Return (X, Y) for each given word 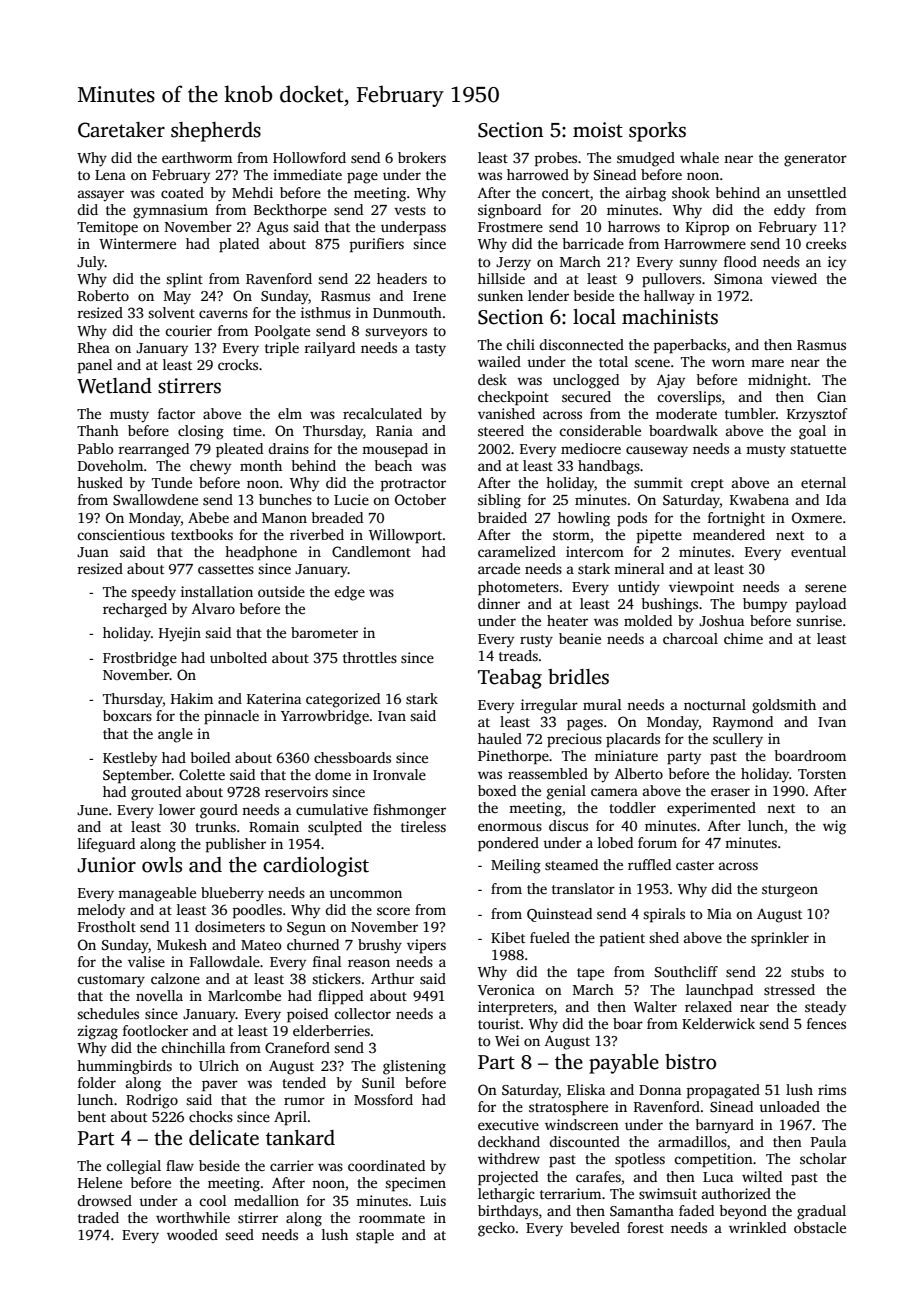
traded (98, 1217)
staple (375, 1236)
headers (402, 278)
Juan (93, 552)
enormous (510, 827)
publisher (235, 845)
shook (691, 192)
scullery (738, 740)
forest (645, 1227)
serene (825, 588)
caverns (223, 314)
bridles (578, 677)
